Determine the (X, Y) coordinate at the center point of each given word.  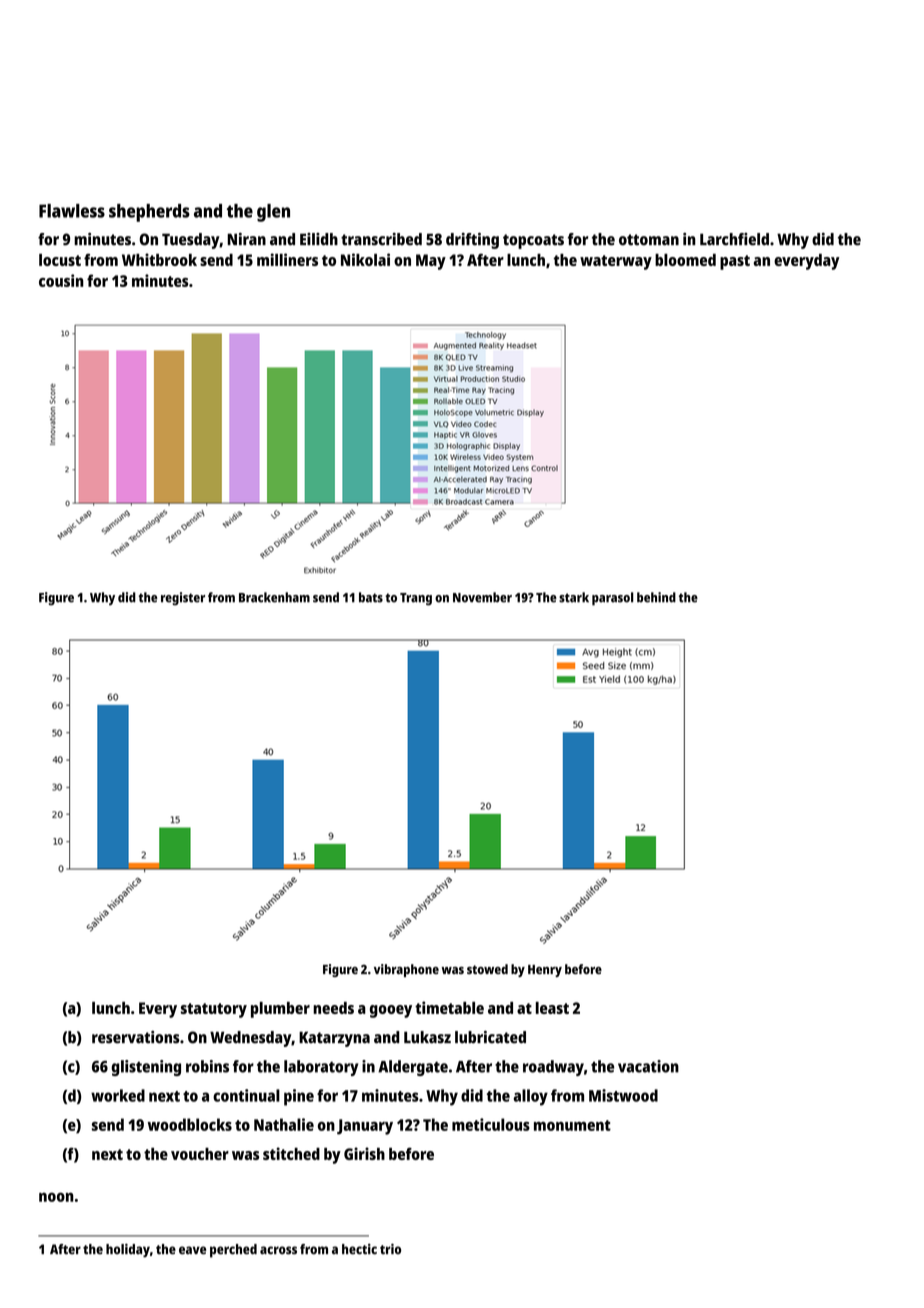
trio (390, 1249)
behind (656, 597)
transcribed (381, 239)
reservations (136, 1037)
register (183, 599)
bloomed (685, 260)
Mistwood (623, 1095)
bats (371, 597)
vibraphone (406, 970)
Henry (545, 971)
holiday (128, 1250)
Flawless (72, 211)
